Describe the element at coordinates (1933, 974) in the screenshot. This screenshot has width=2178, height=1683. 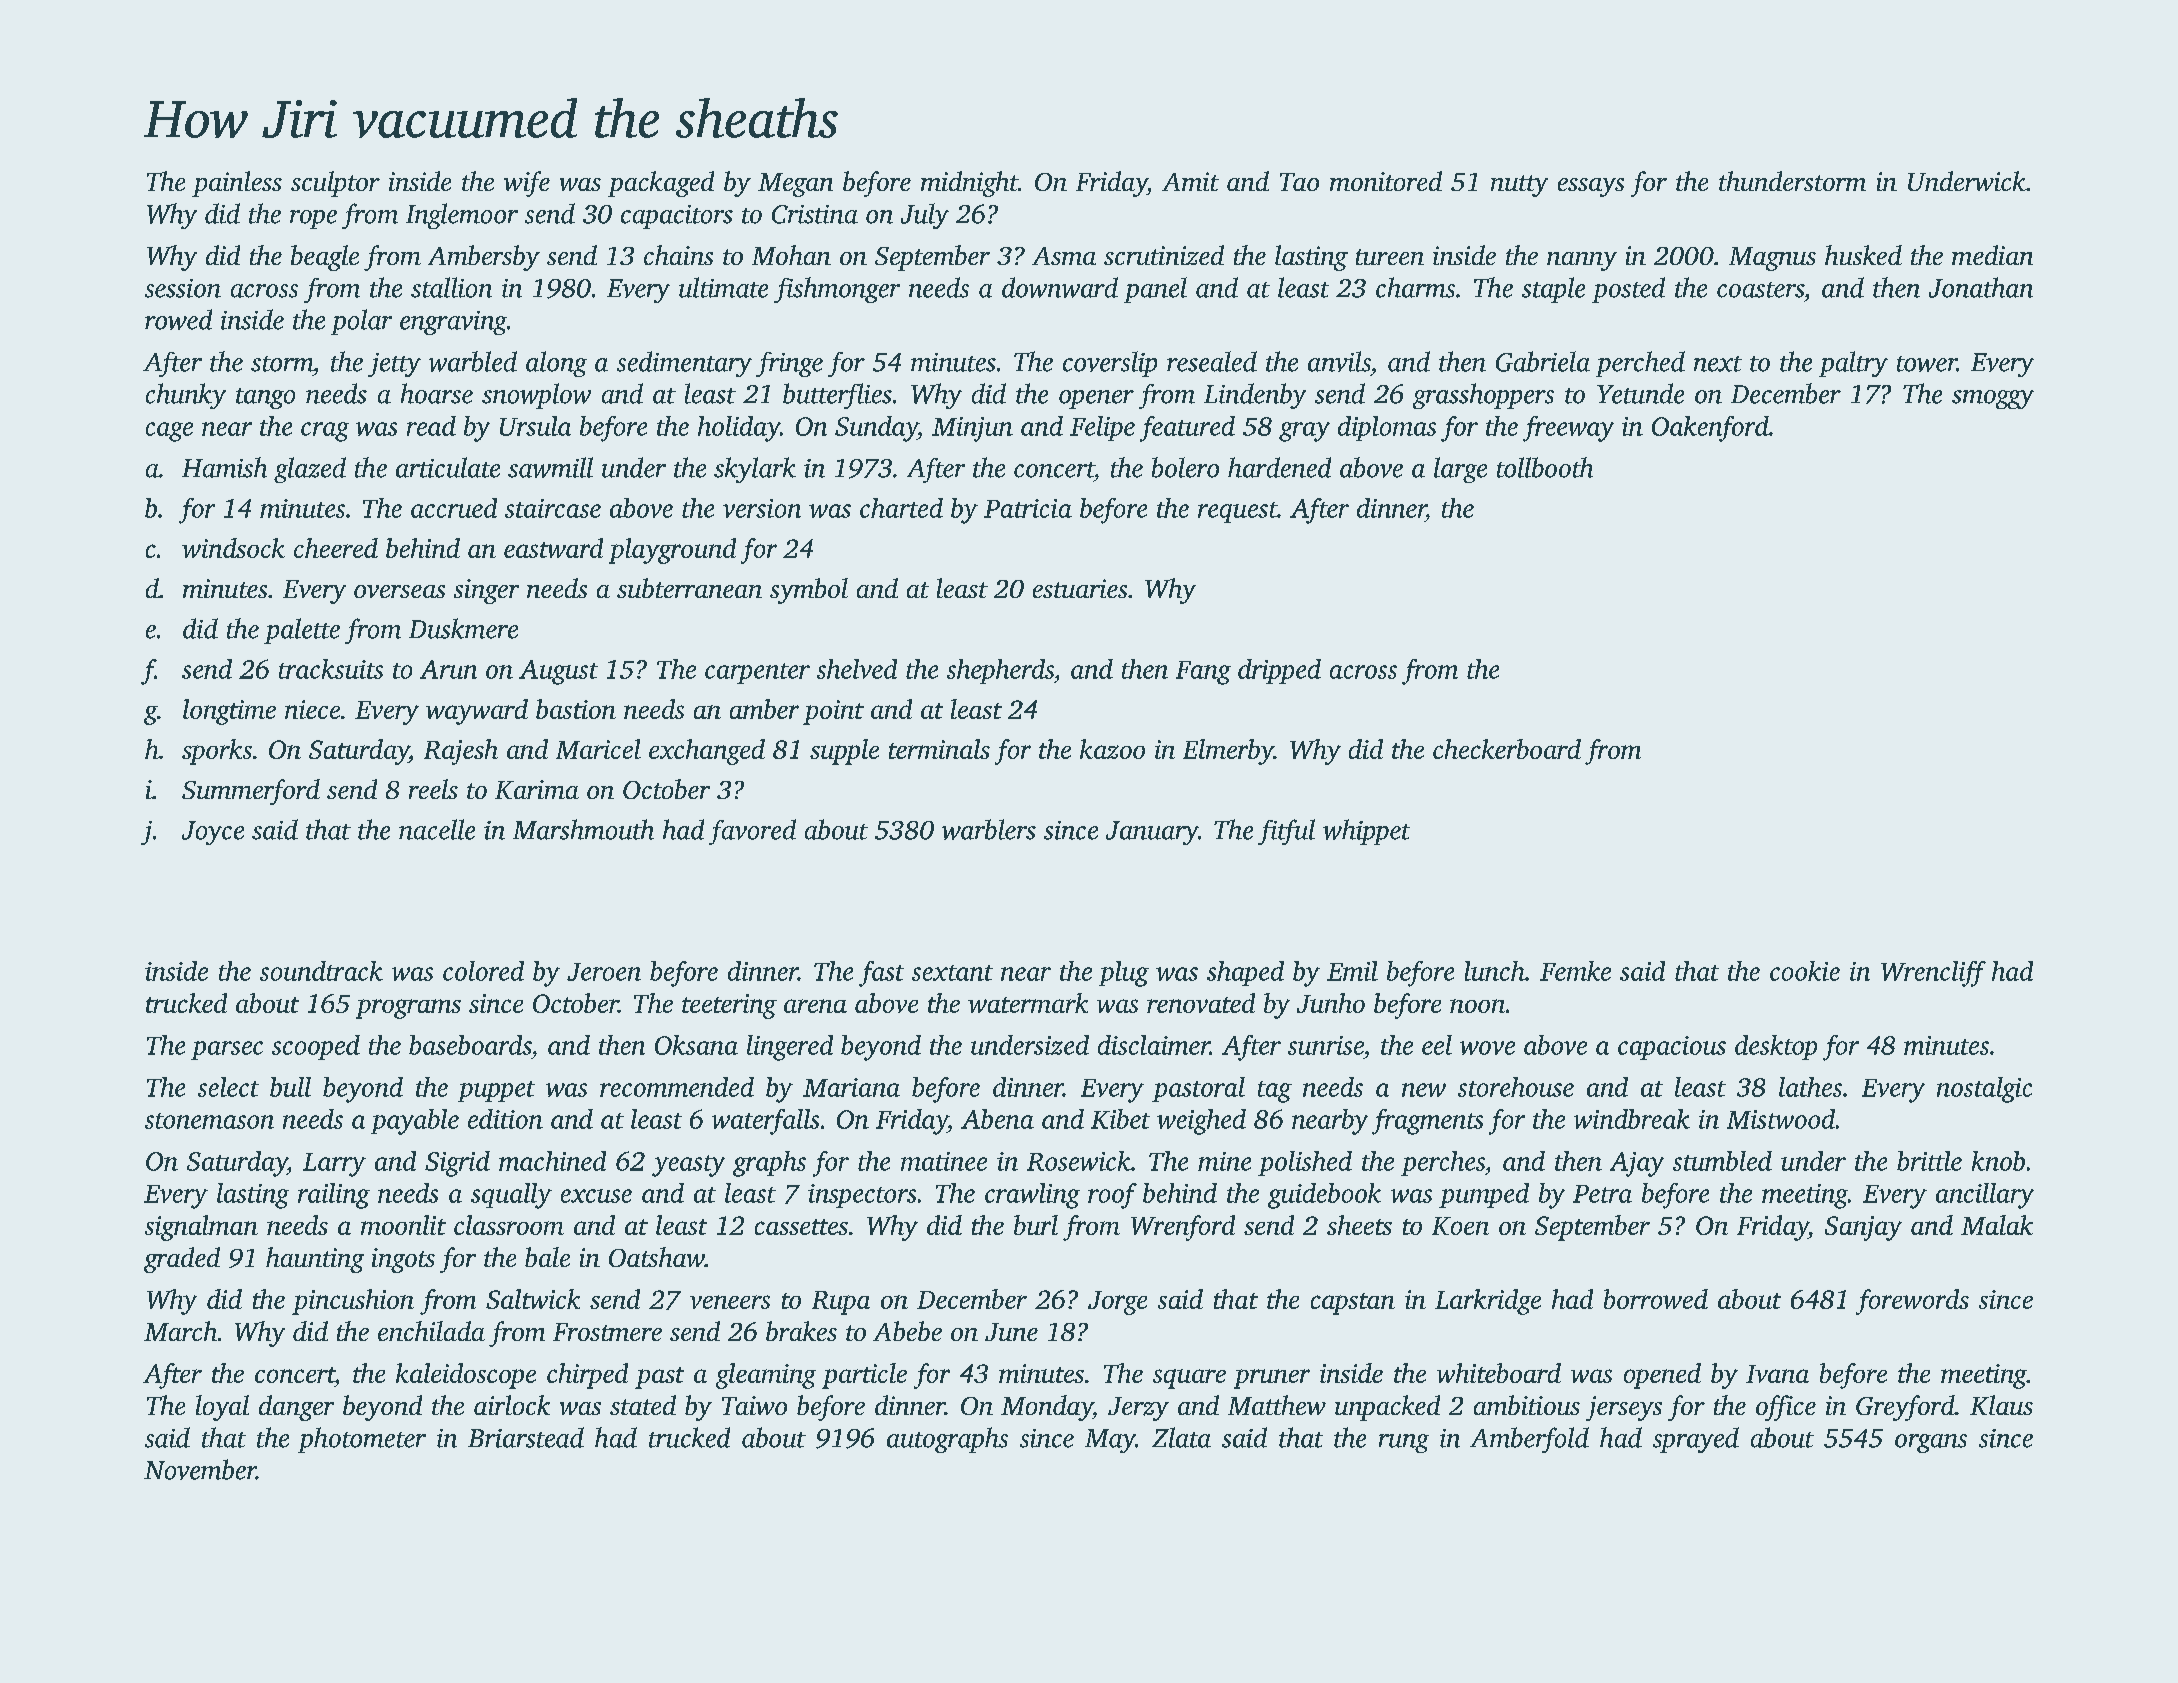
I see `Wrencliff` at that location.
